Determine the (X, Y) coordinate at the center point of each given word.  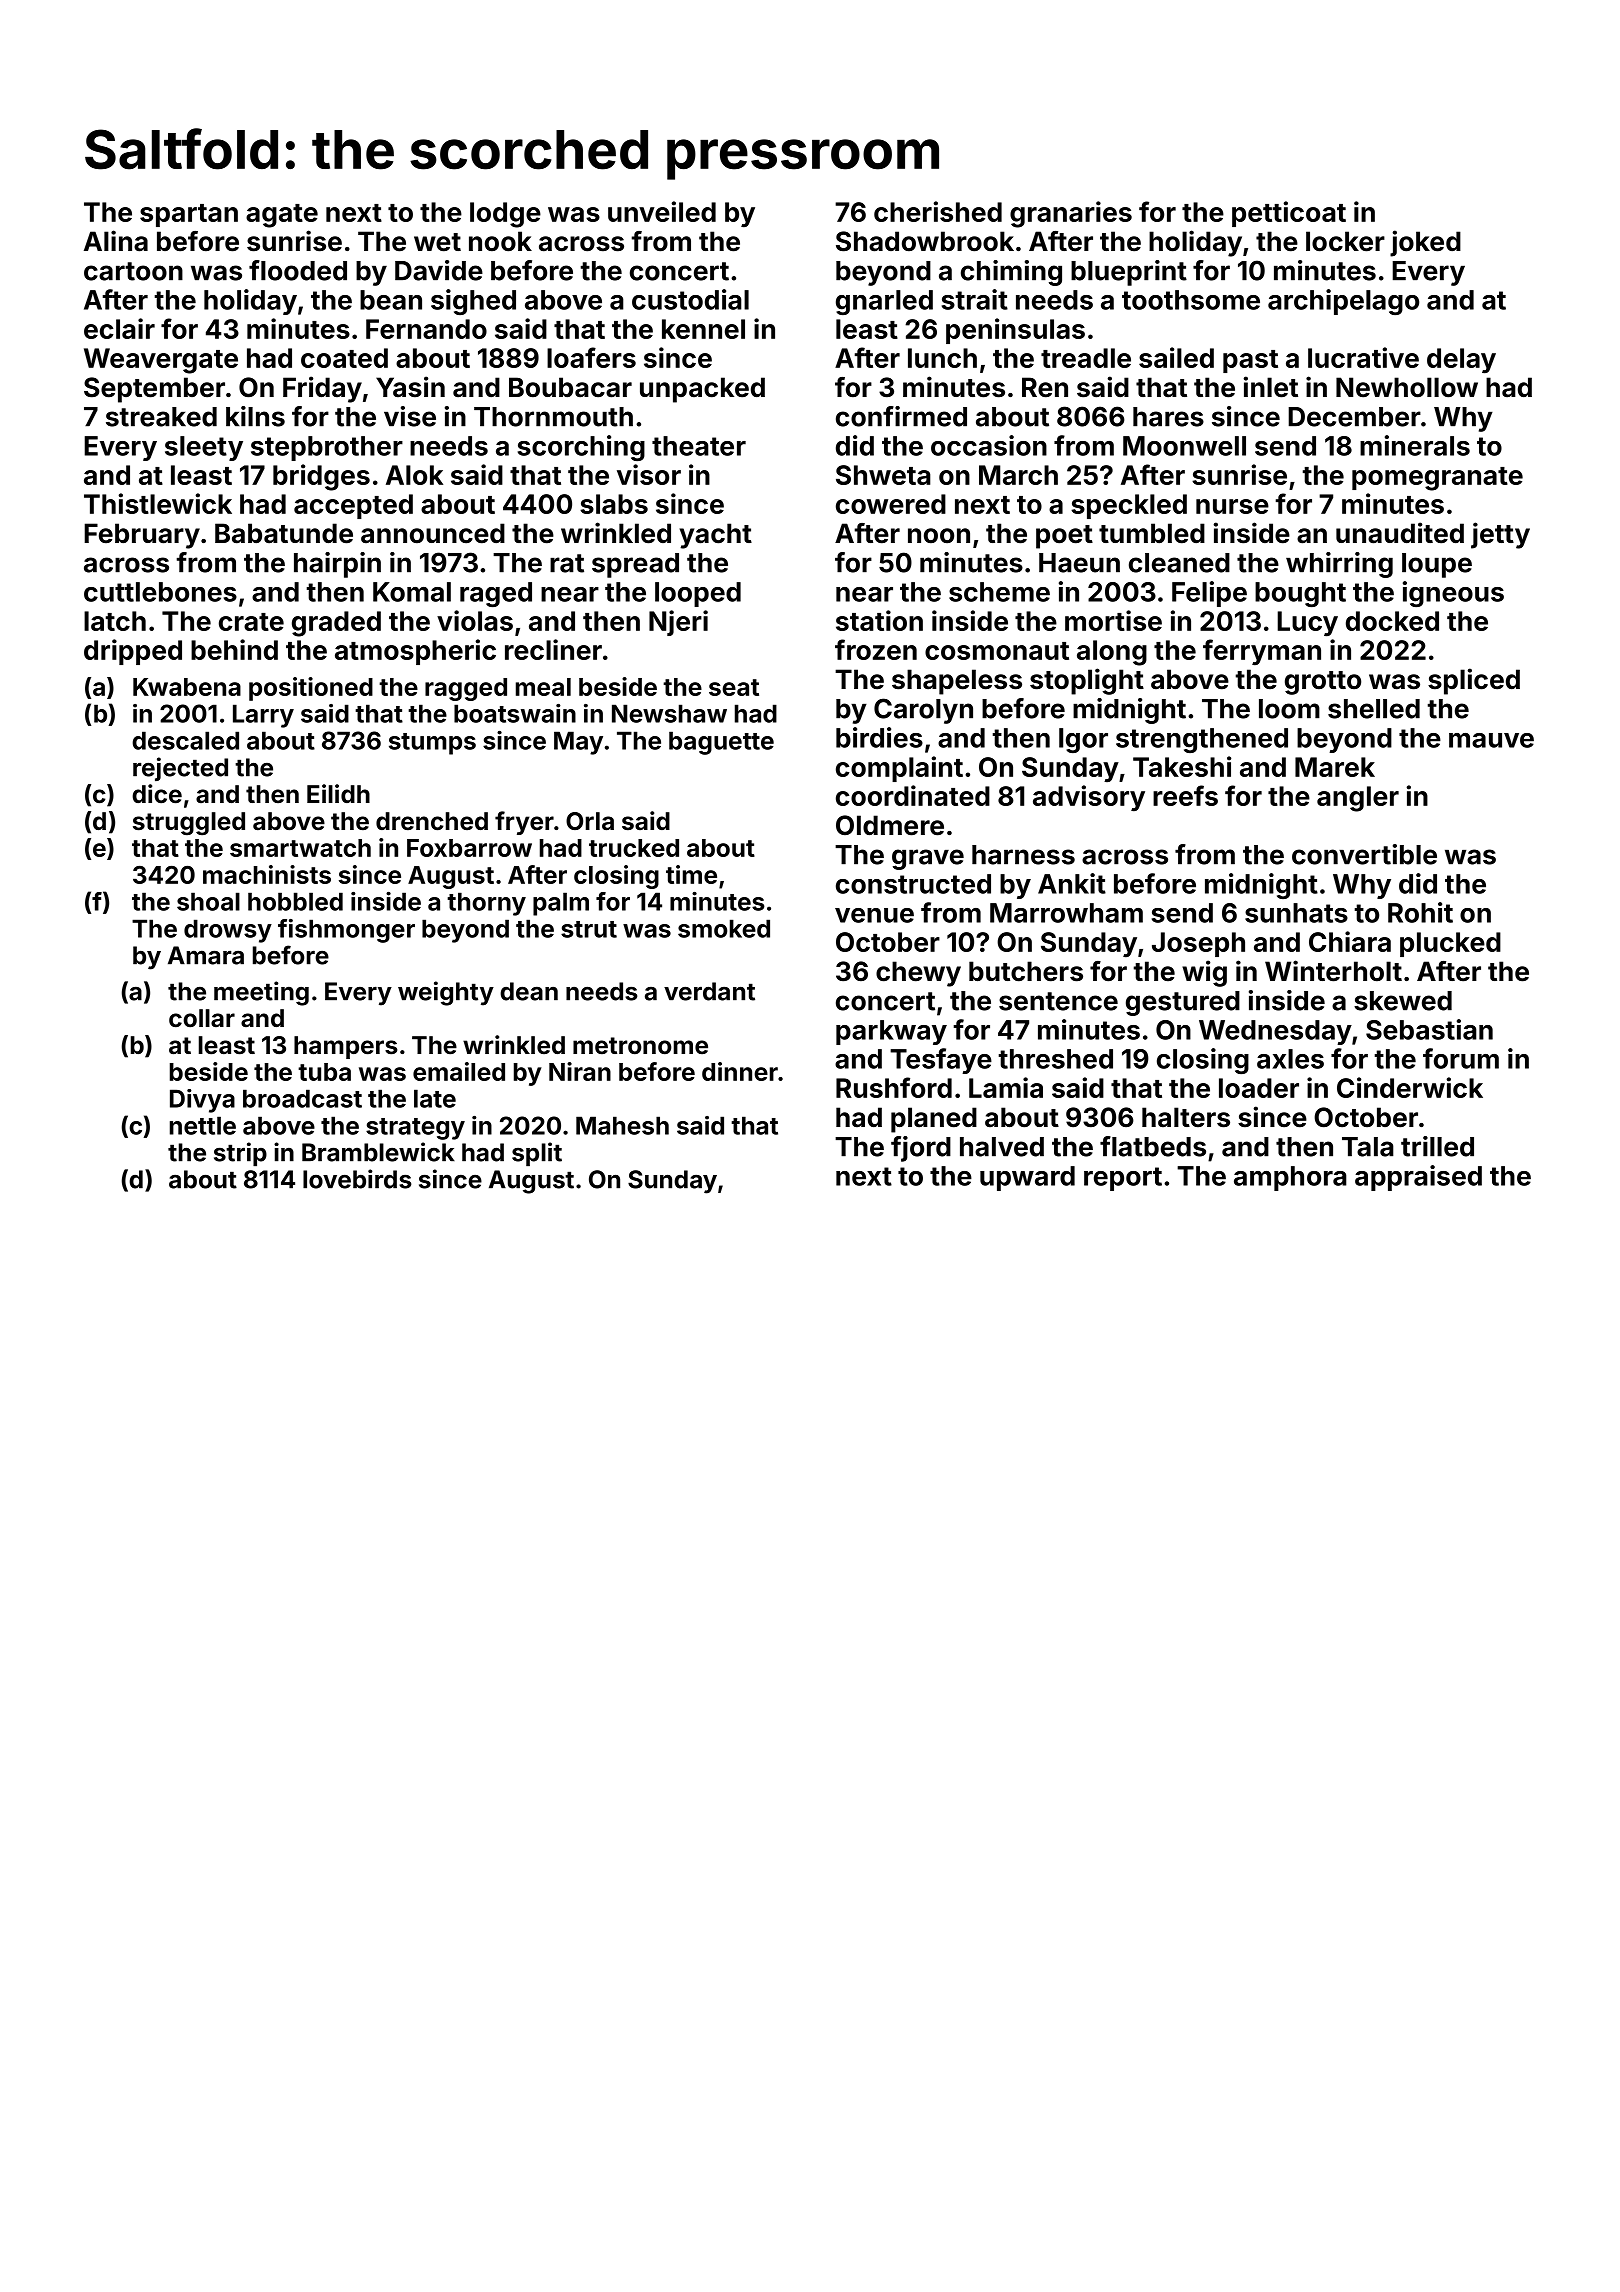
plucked (1450, 944)
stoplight (1087, 681)
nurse (1232, 506)
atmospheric (415, 652)
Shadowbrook (925, 241)
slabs (614, 504)
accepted (353, 506)
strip (240, 1154)
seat (734, 687)
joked (1425, 243)
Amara (206, 955)
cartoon (133, 271)
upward (1027, 1178)
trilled (1437, 1146)
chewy (918, 974)
